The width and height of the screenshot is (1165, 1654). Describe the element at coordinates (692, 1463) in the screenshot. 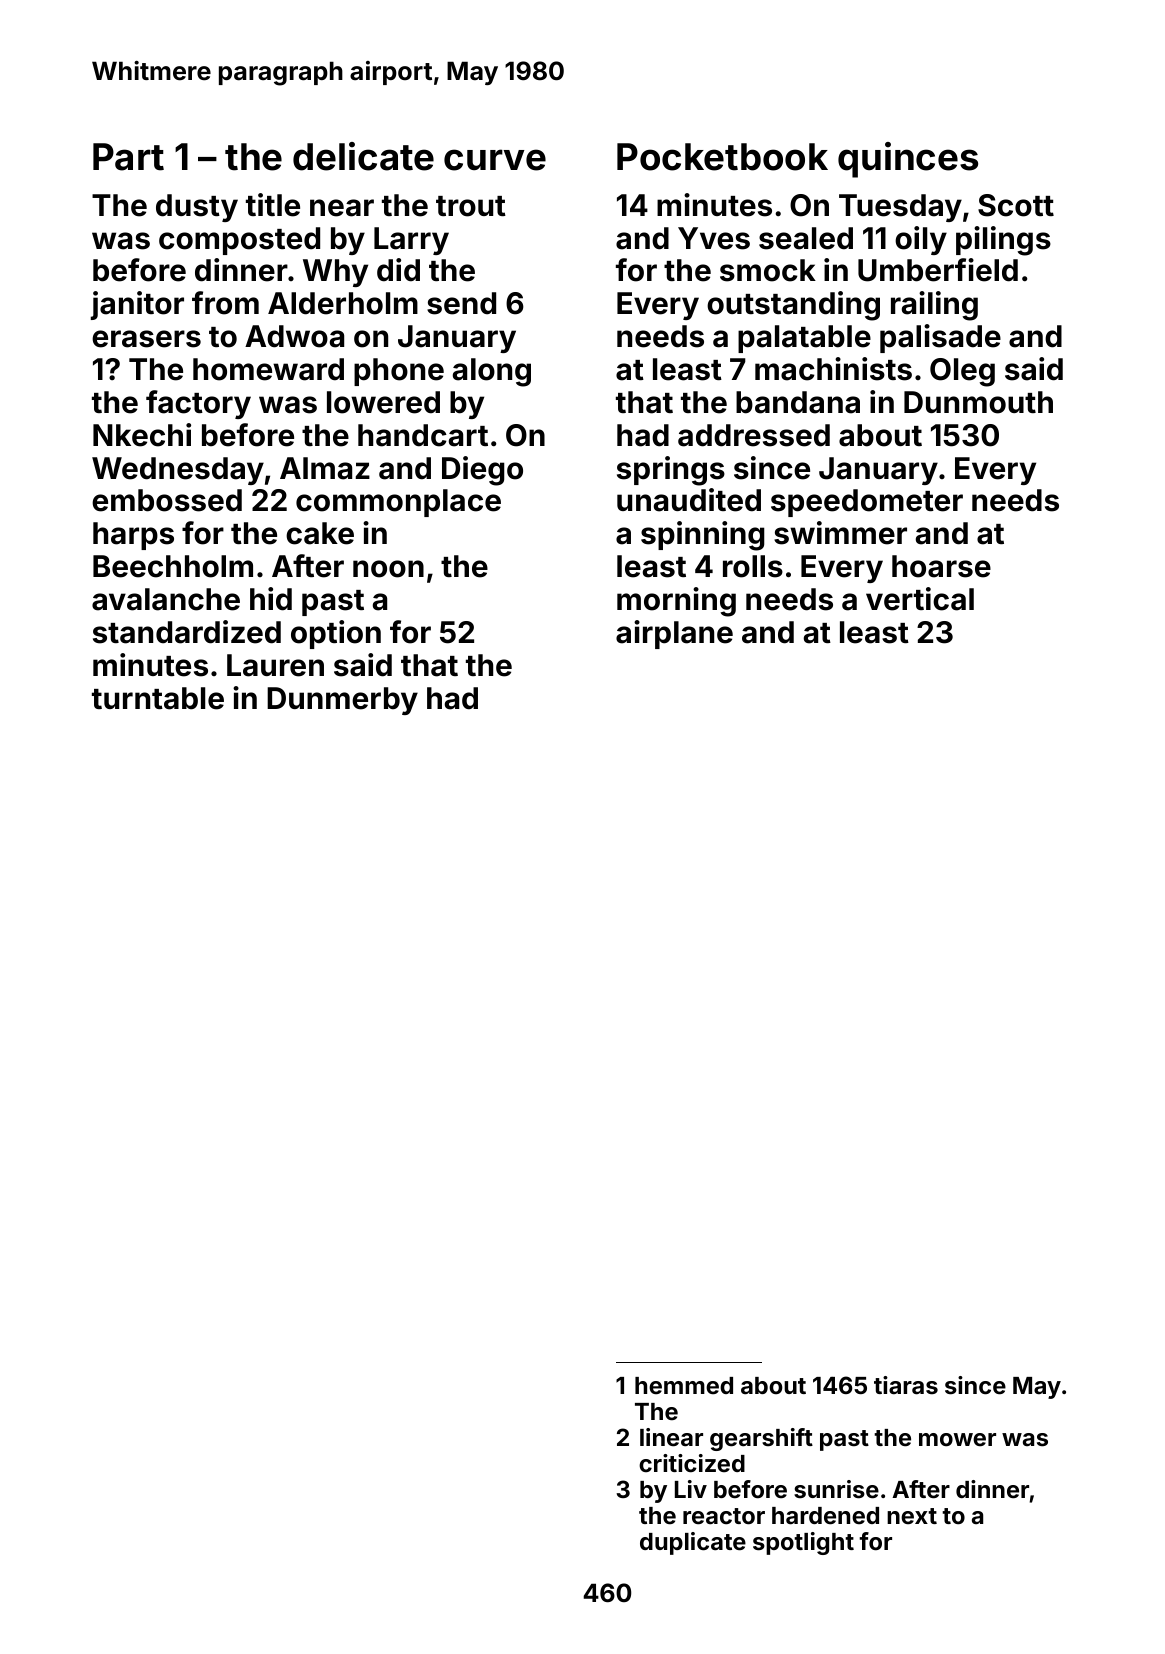

I see `criticized` at that location.
